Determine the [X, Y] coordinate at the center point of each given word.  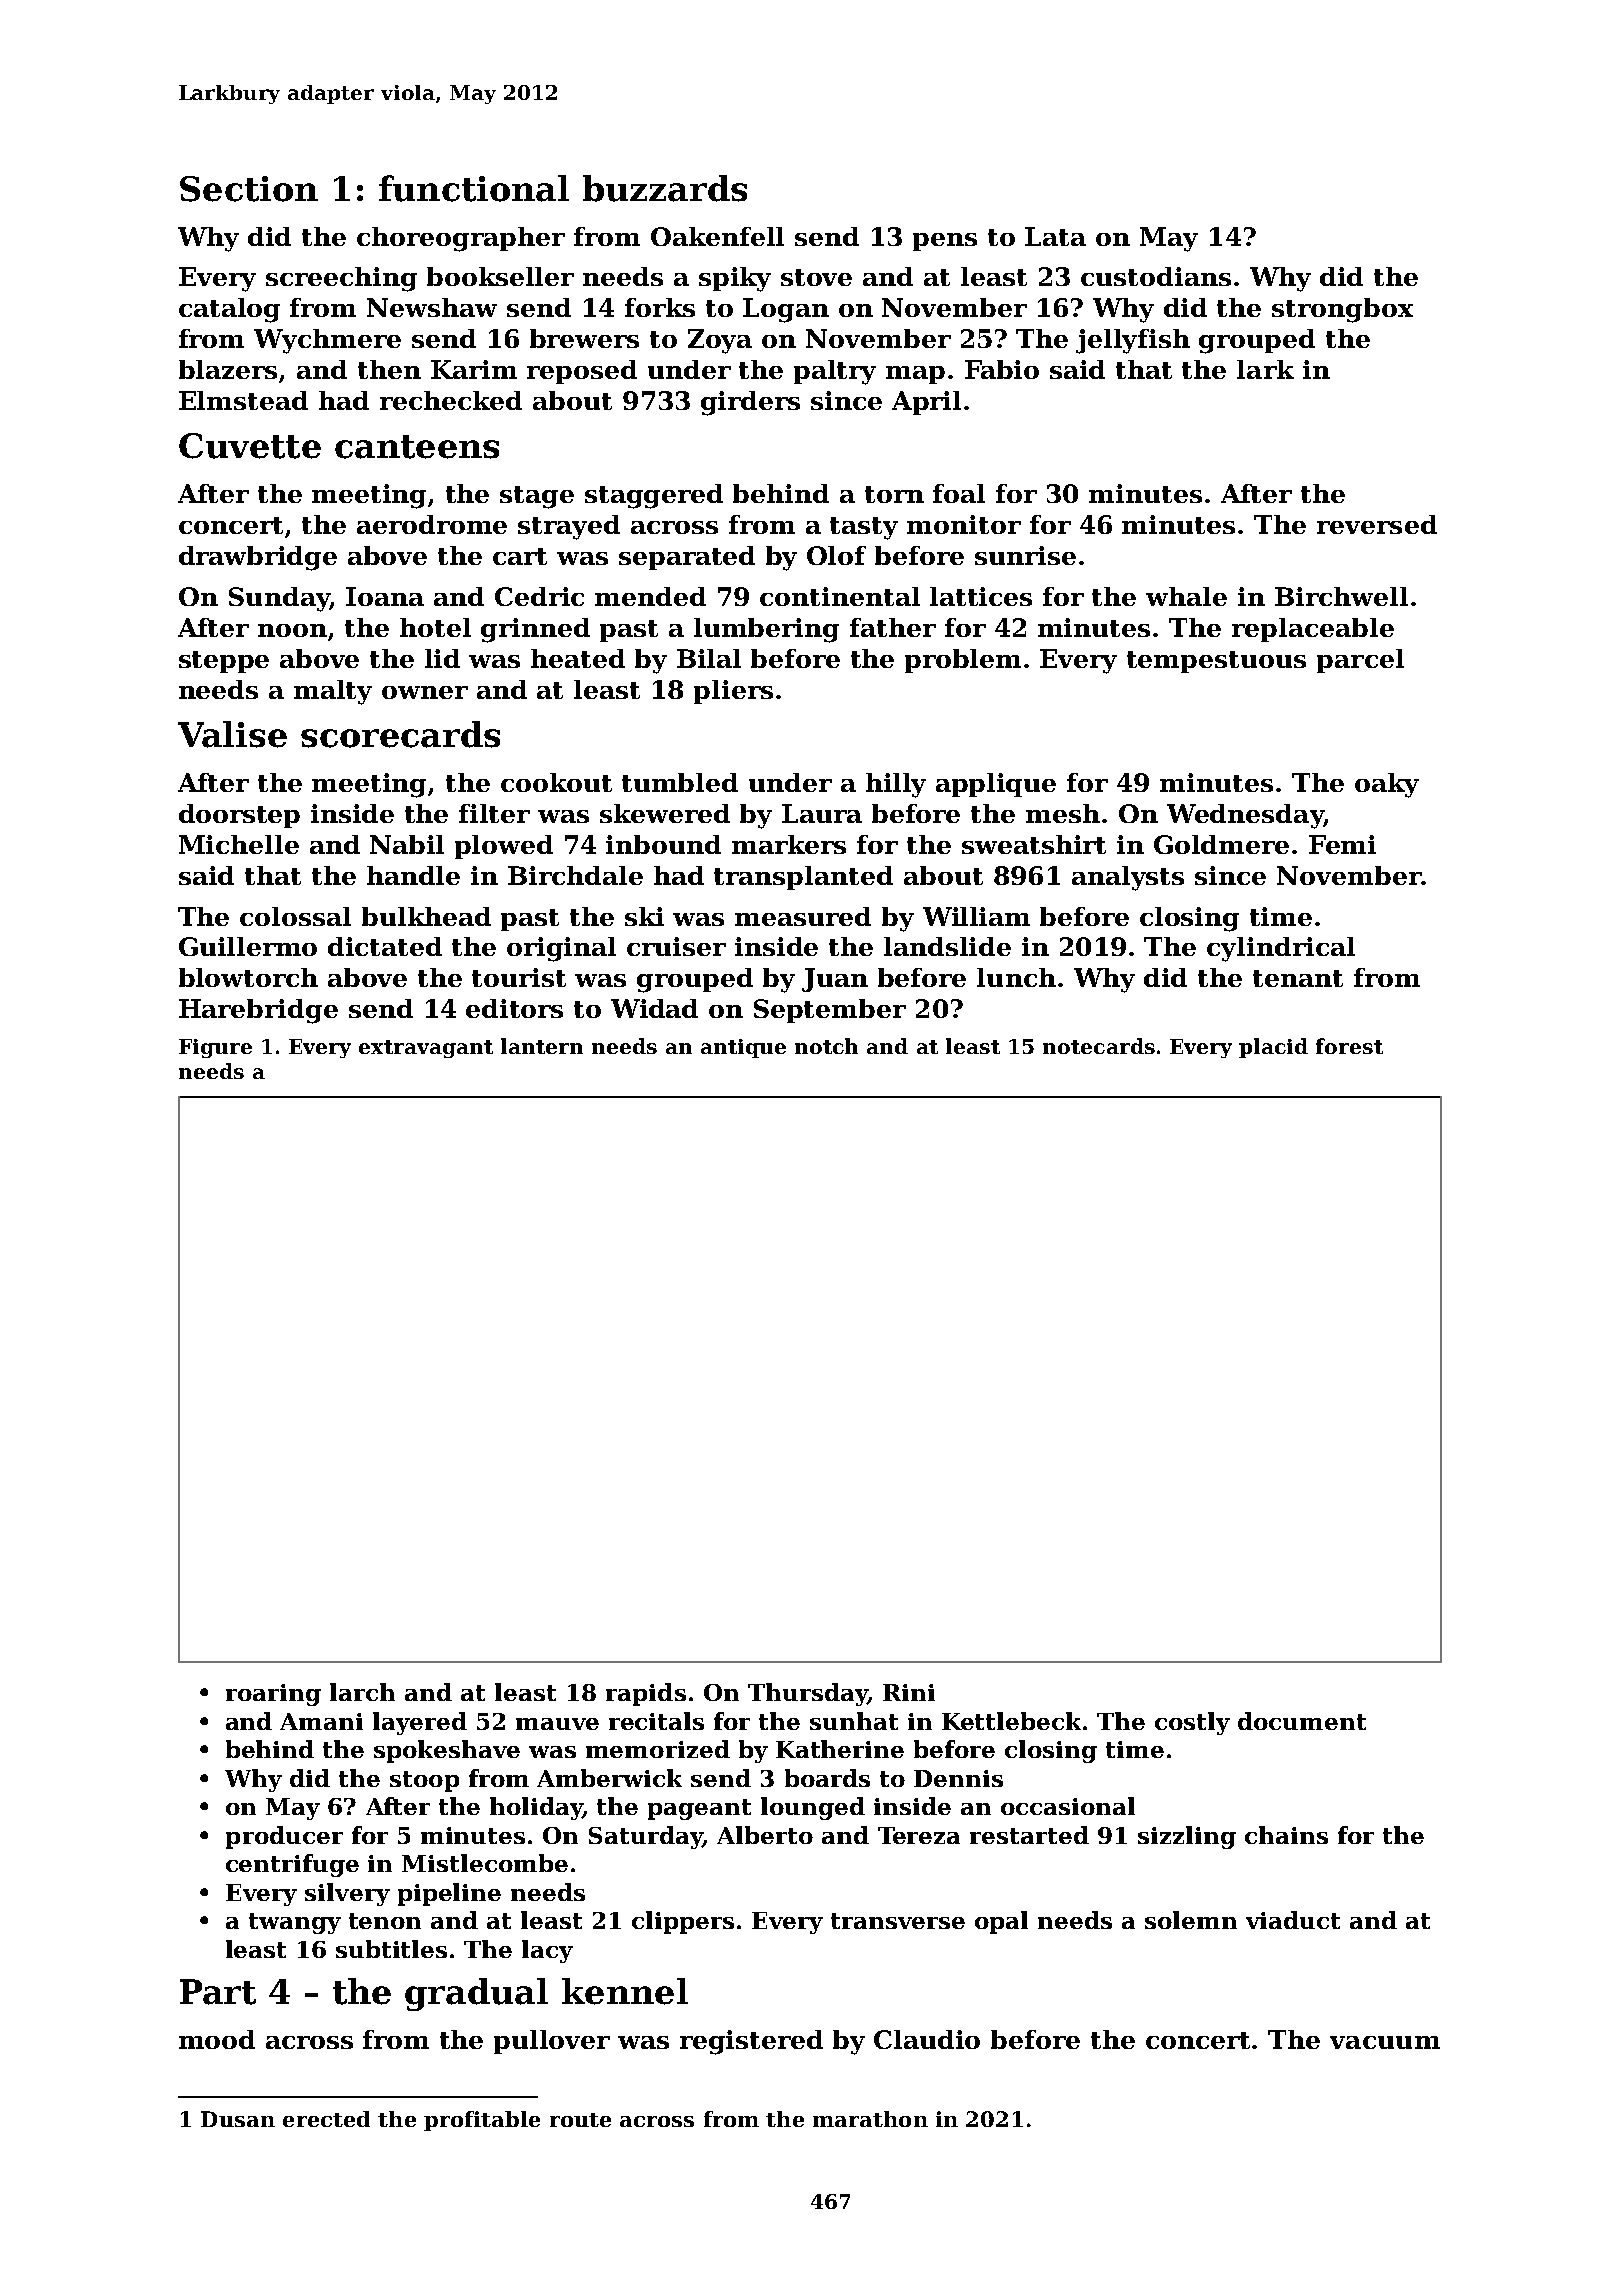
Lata [1055, 236]
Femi [1342, 844]
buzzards [665, 188]
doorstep [239, 816]
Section [249, 189]
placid [1273, 1048]
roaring [273, 1695]
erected [326, 2119]
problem [963, 661]
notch [826, 1046]
